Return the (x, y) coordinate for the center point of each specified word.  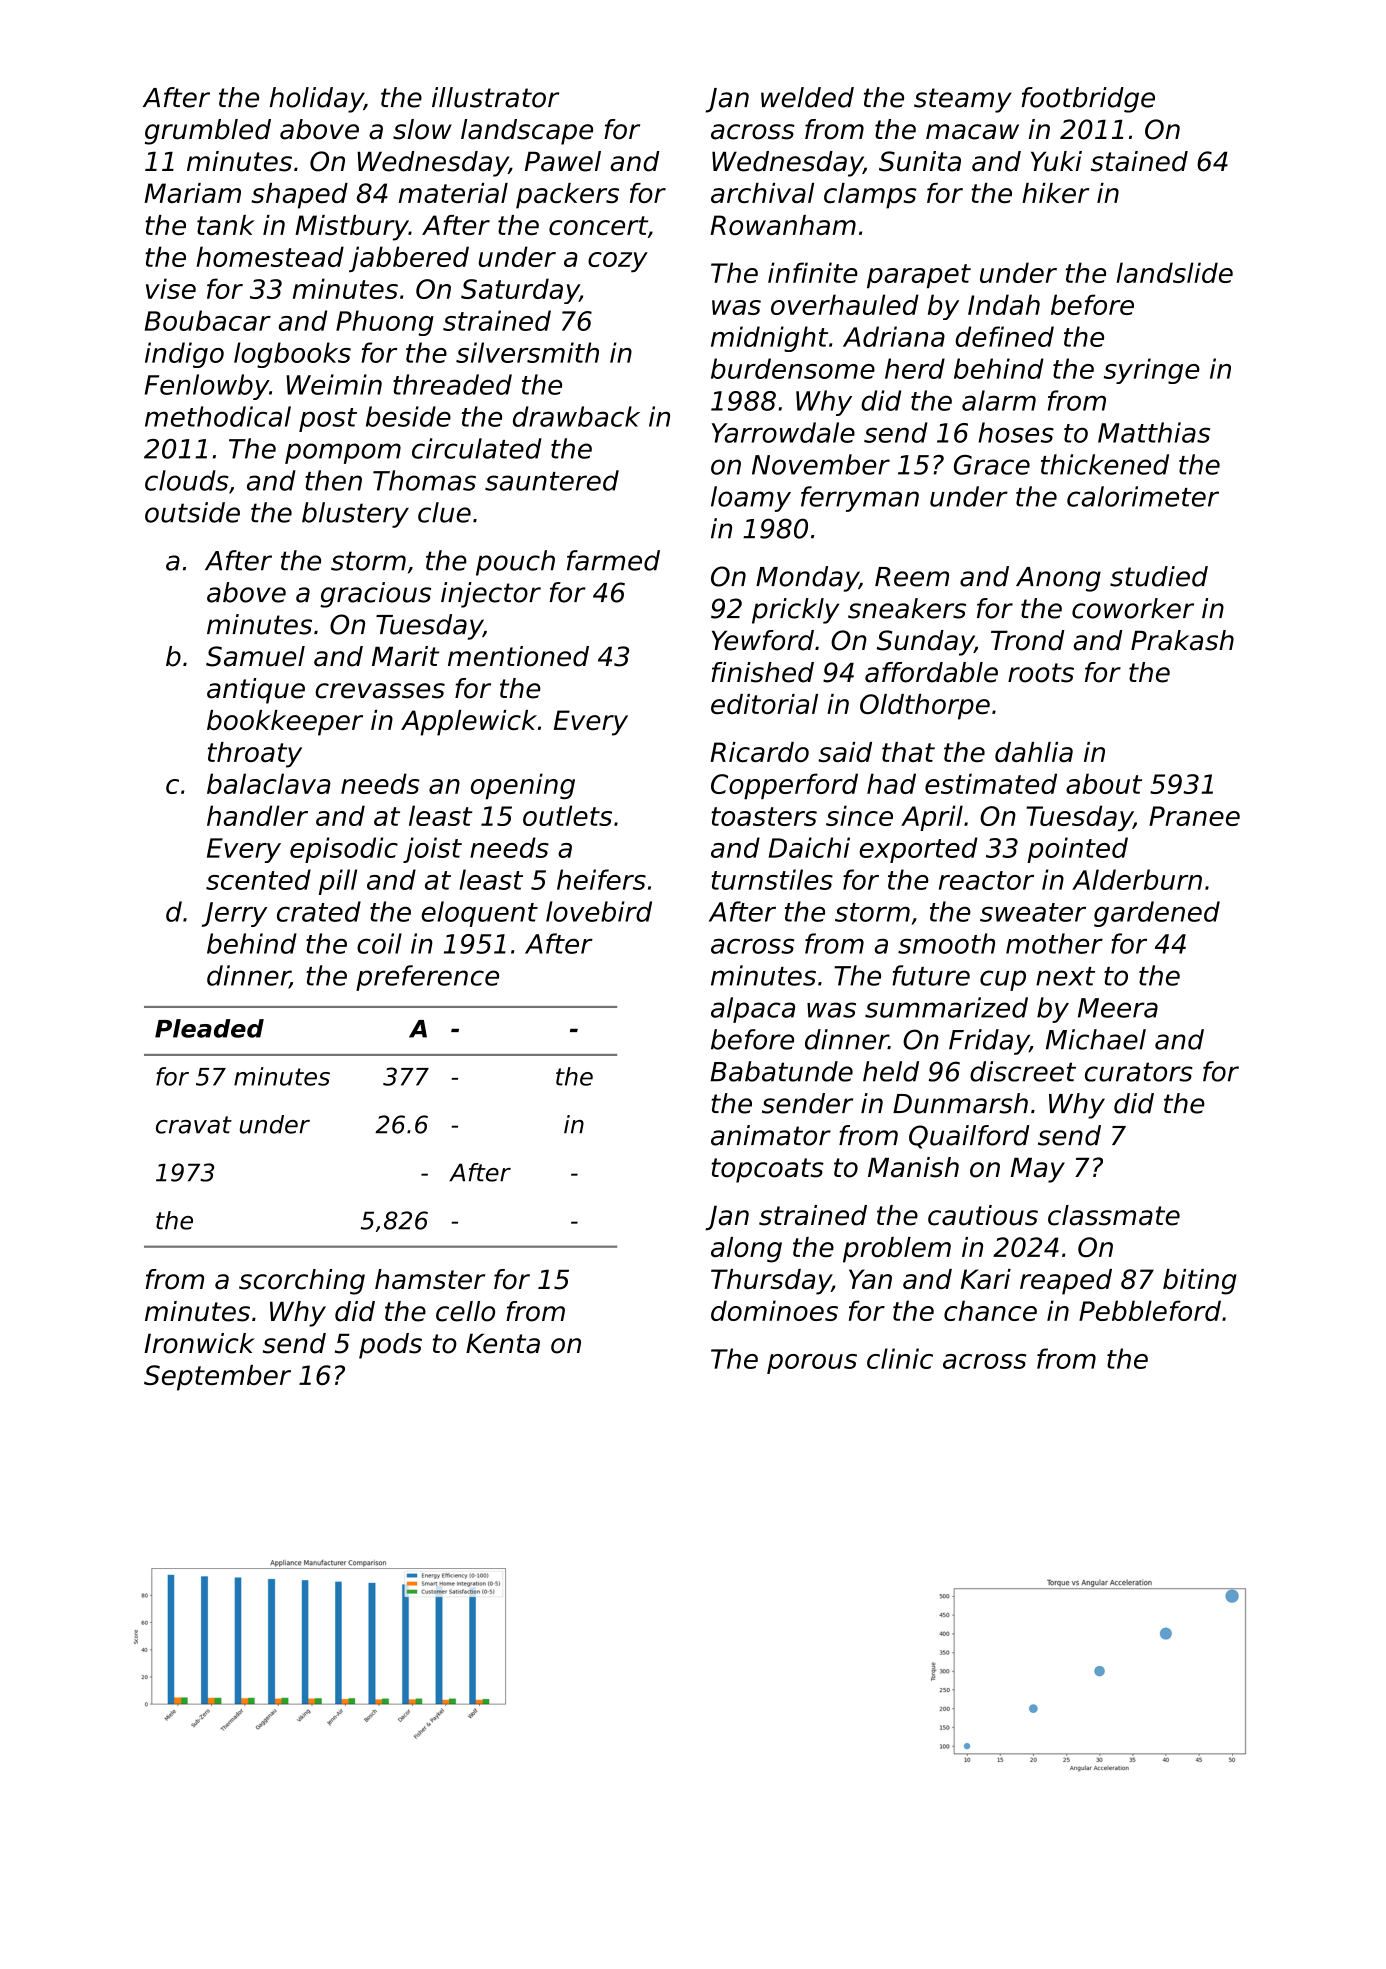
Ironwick (199, 1343)
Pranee (1194, 816)
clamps (870, 196)
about (1104, 783)
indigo (184, 355)
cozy (618, 262)
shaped (299, 196)
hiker (1055, 193)
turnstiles (772, 879)
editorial (764, 704)
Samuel (255, 656)
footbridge (1088, 100)
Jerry (234, 914)
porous (812, 1364)
